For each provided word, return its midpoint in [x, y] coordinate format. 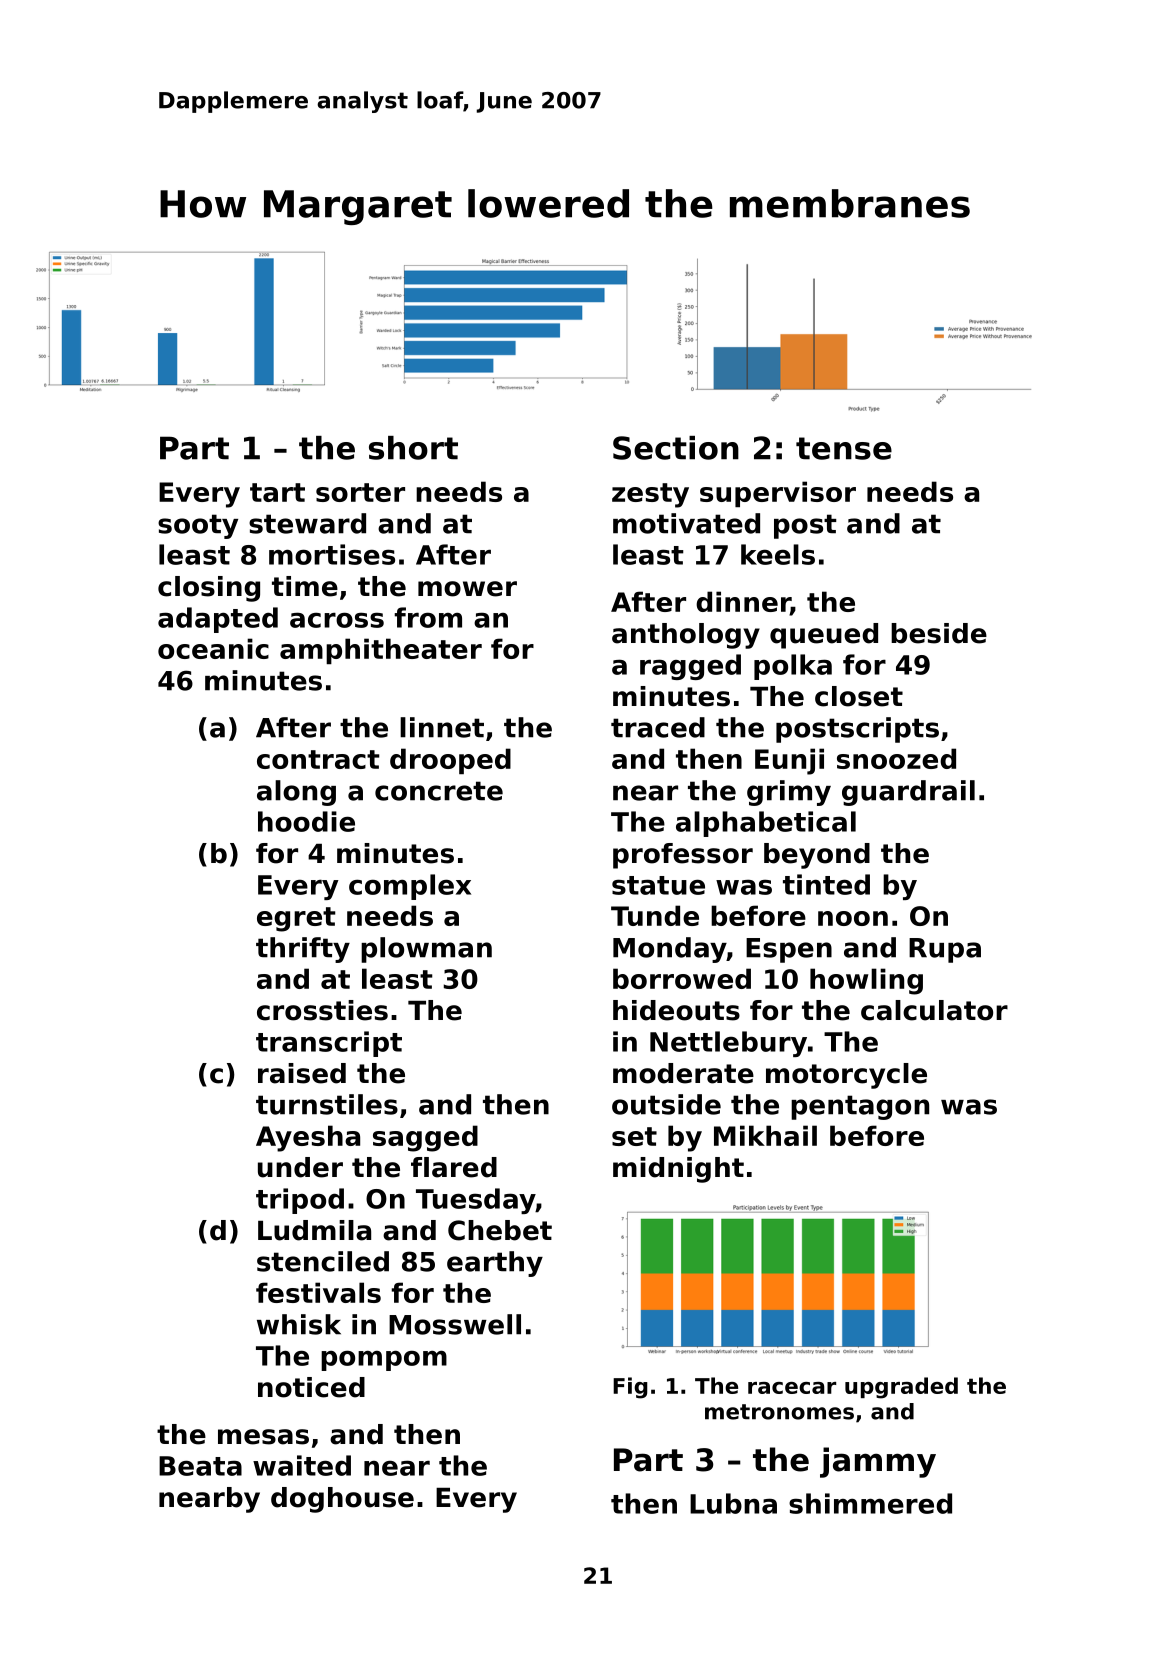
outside [666, 1104]
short [413, 448]
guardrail [908, 793]
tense [844, 448]
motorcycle [846, 1076]
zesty [650, 495]
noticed [311, 1387]
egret [296, 919]
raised [302, 1073]
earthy [495, 1264]
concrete [439, 791]
